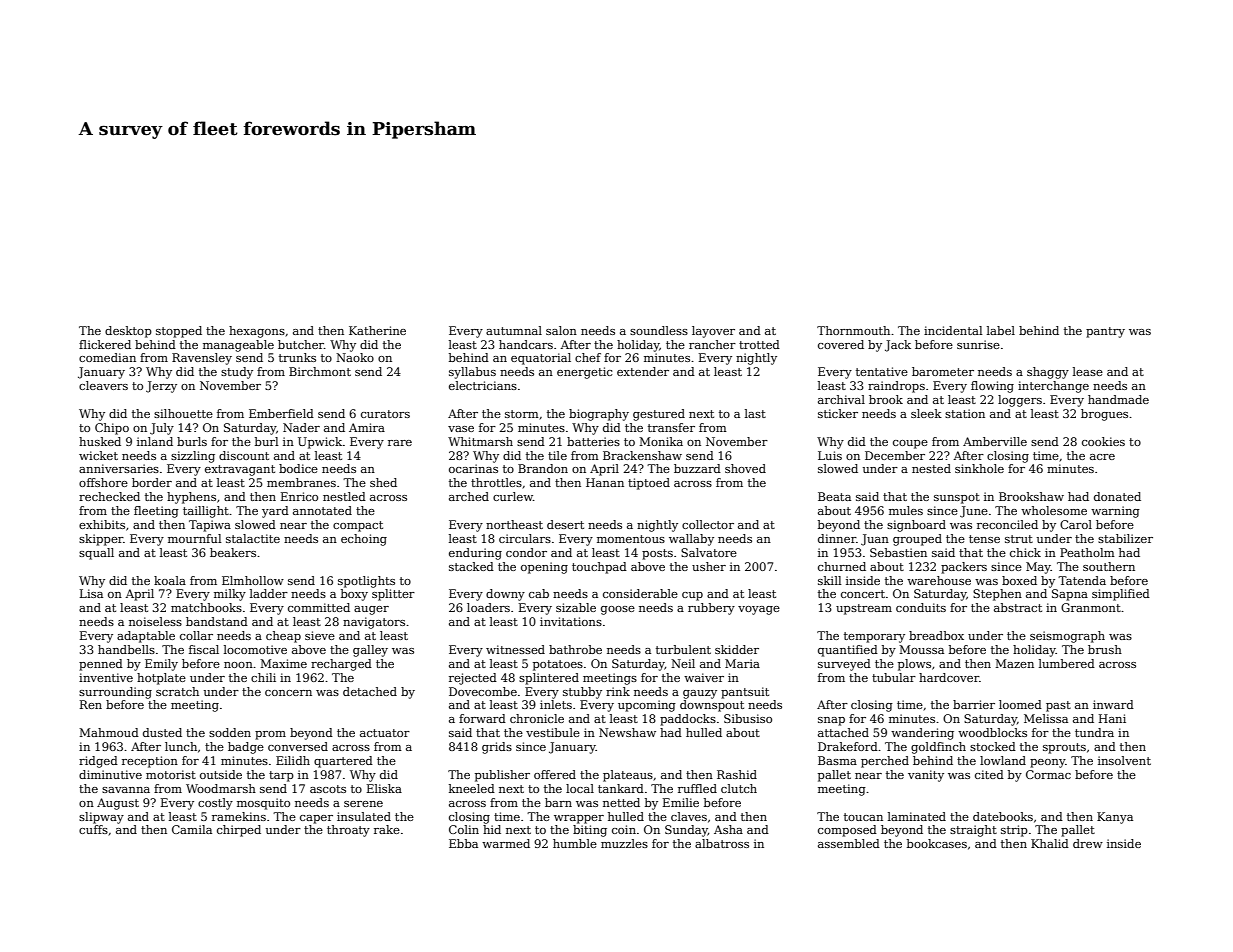 The width and height of the document is (1233, 952). Describe the element at coordinates (463, 843) in the document. I see `Ebba` at that location.
